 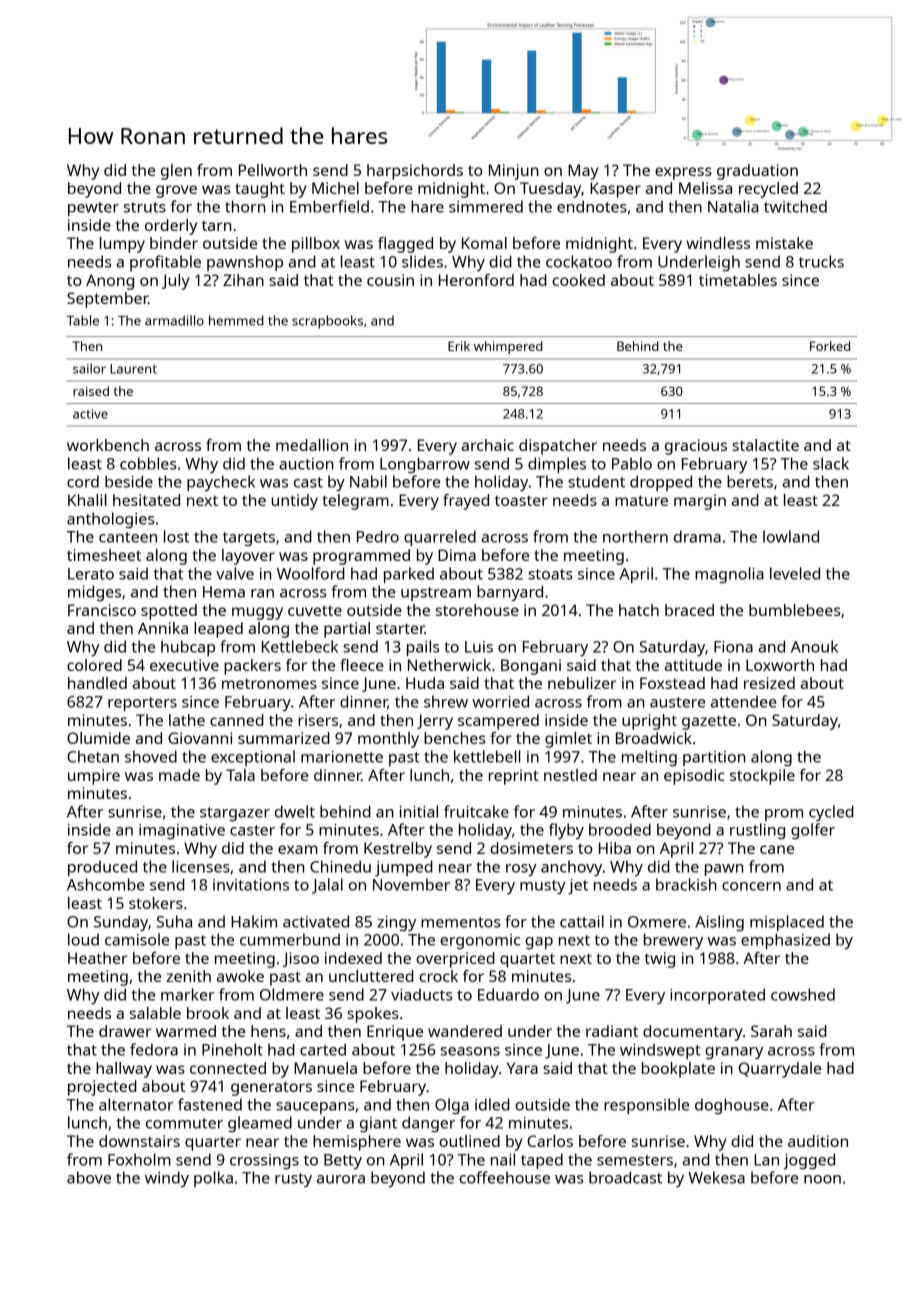 What do you see at coordinates (457, 555) in the image?
I see `Dima` at bounding box center [457, 555].
